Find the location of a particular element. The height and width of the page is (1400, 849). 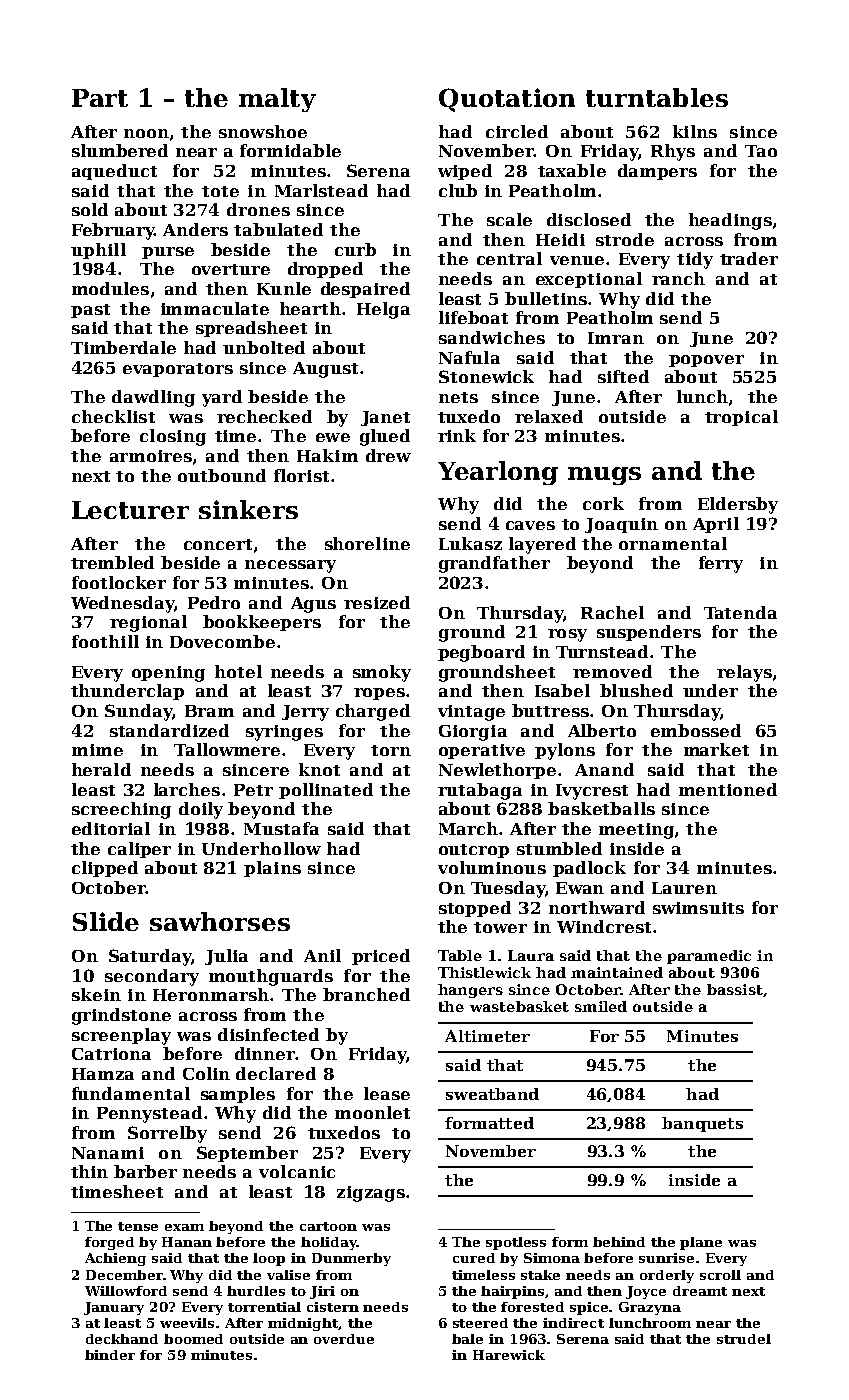

binder is located at coordinates (110, 1355).
